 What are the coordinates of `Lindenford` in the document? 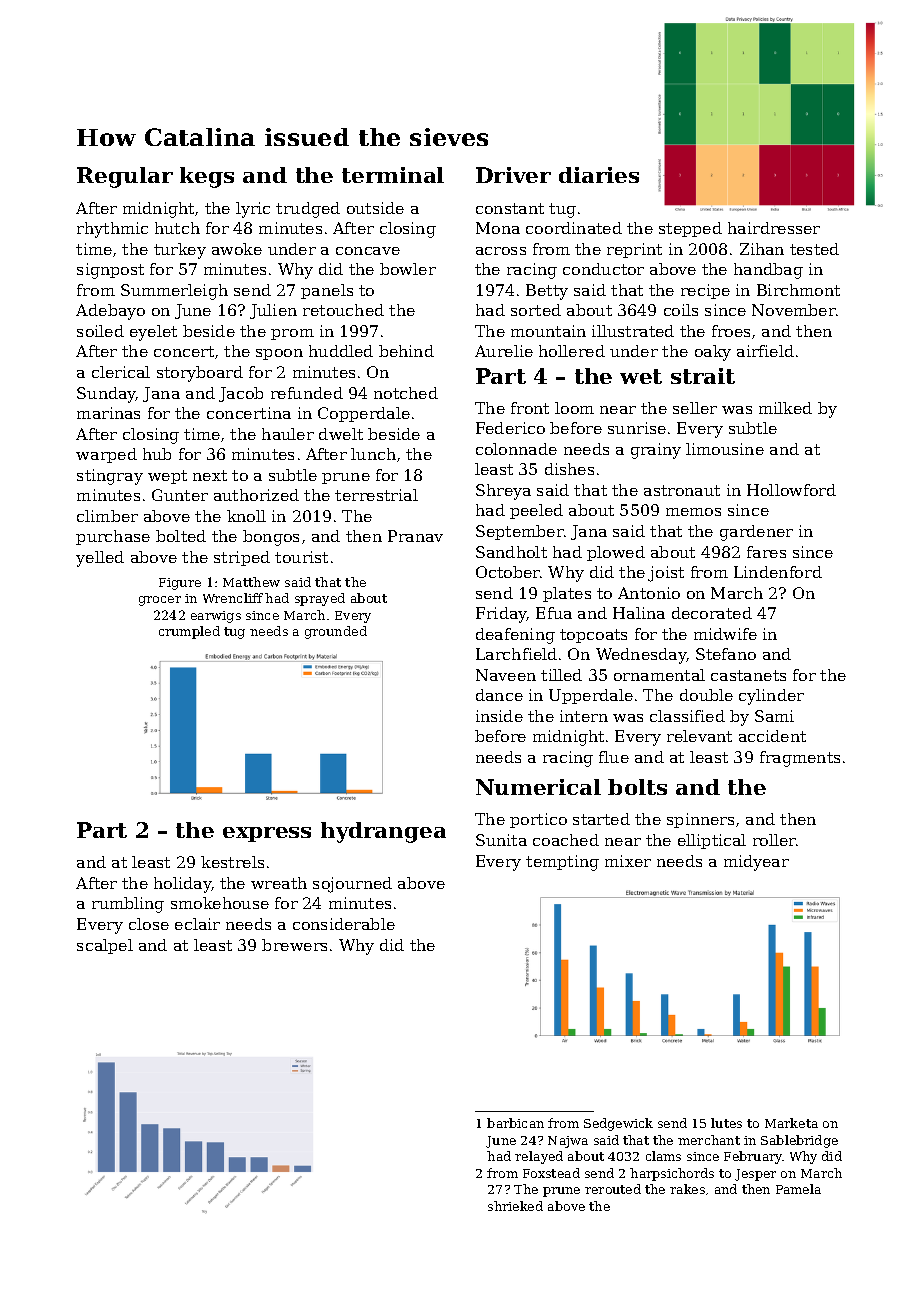 It's located at (778, 572).
